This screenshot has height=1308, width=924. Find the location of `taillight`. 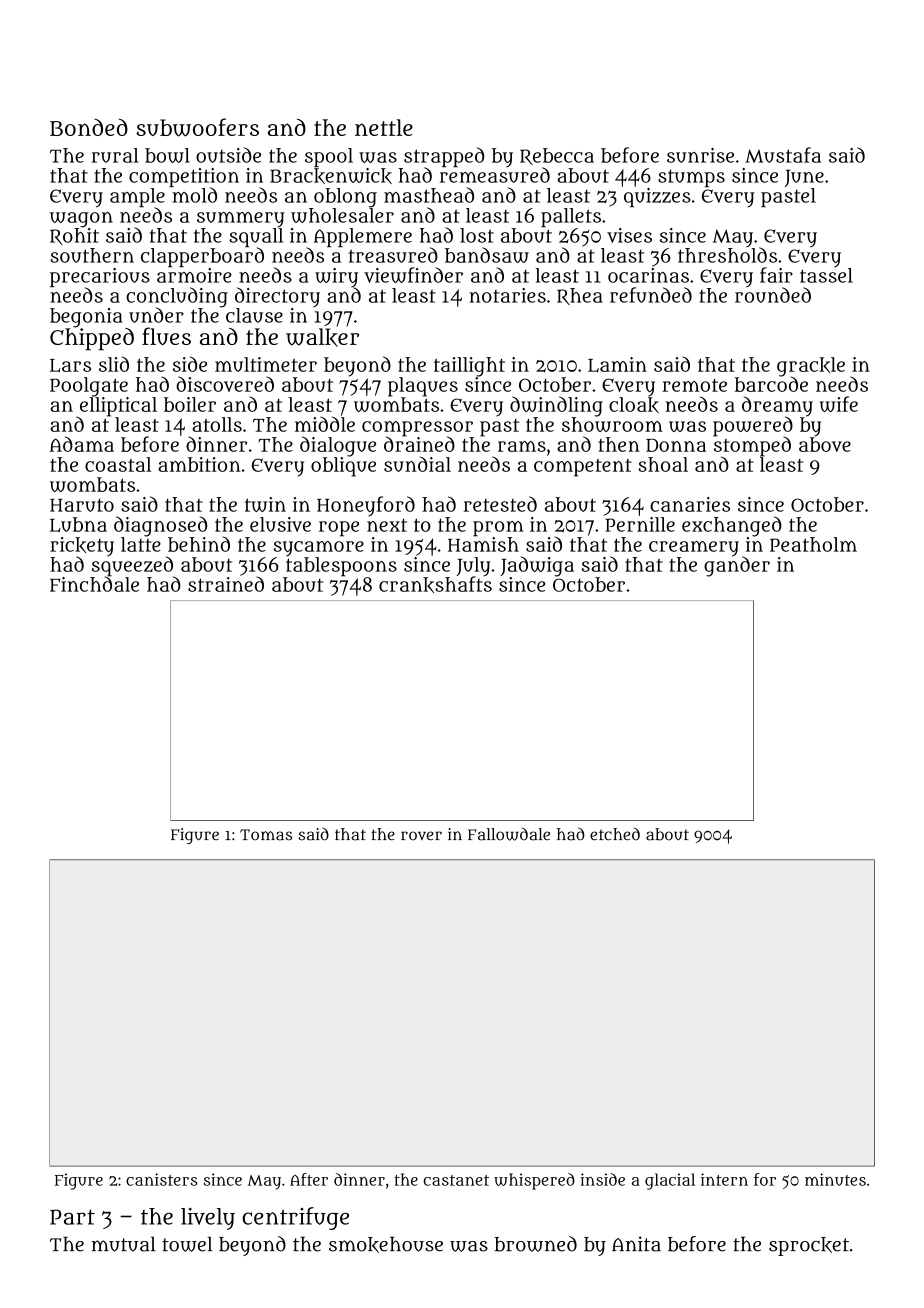

taillight is located at coordinates (469, 367).
